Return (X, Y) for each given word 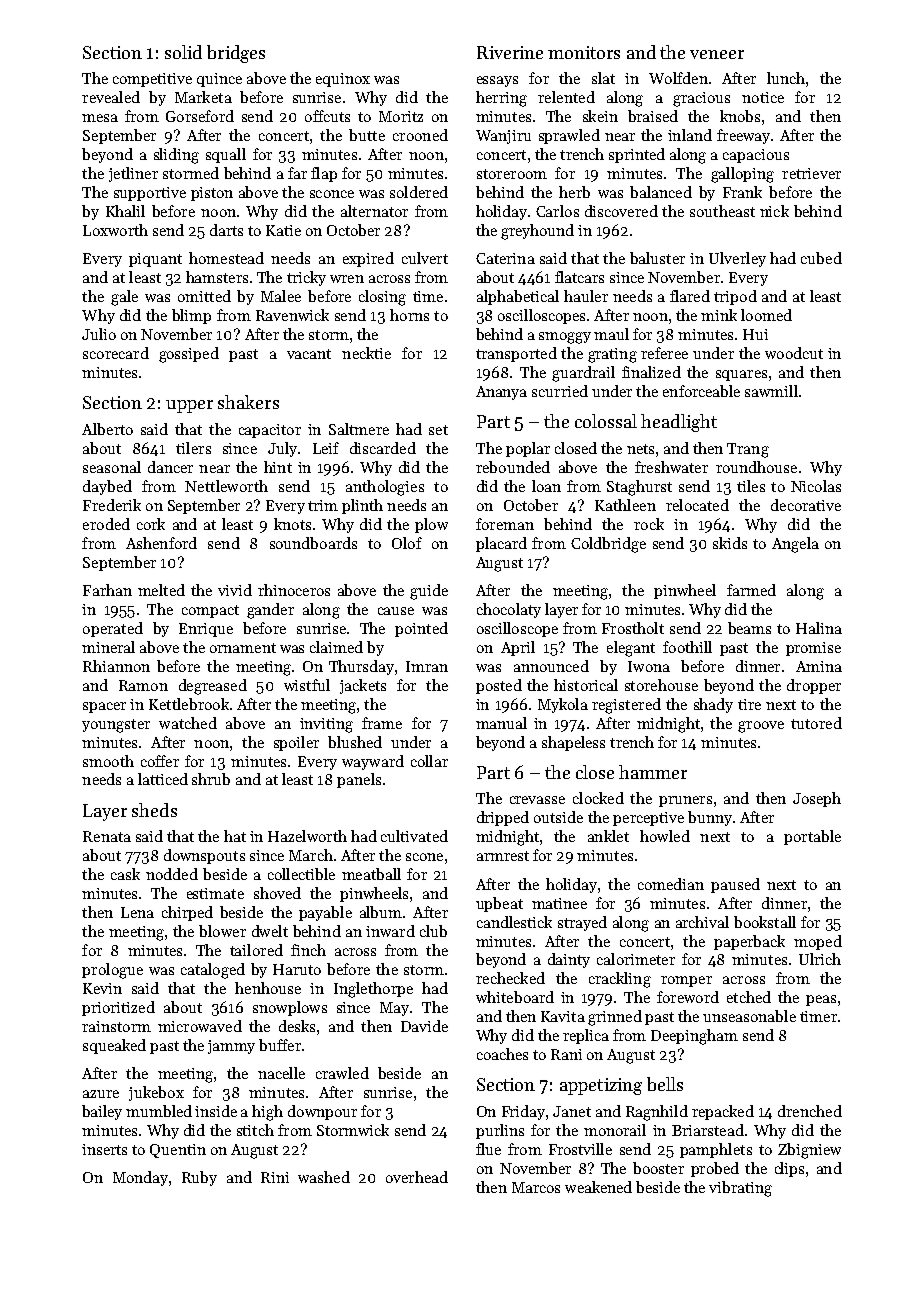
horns (409, 315)
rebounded (513, 467)
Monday (140, 1178)
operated (113, 629)
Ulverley (737, 259)
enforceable (701, 391)
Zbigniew (809, 1151)
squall (226, 155)
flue (488, 1149)
